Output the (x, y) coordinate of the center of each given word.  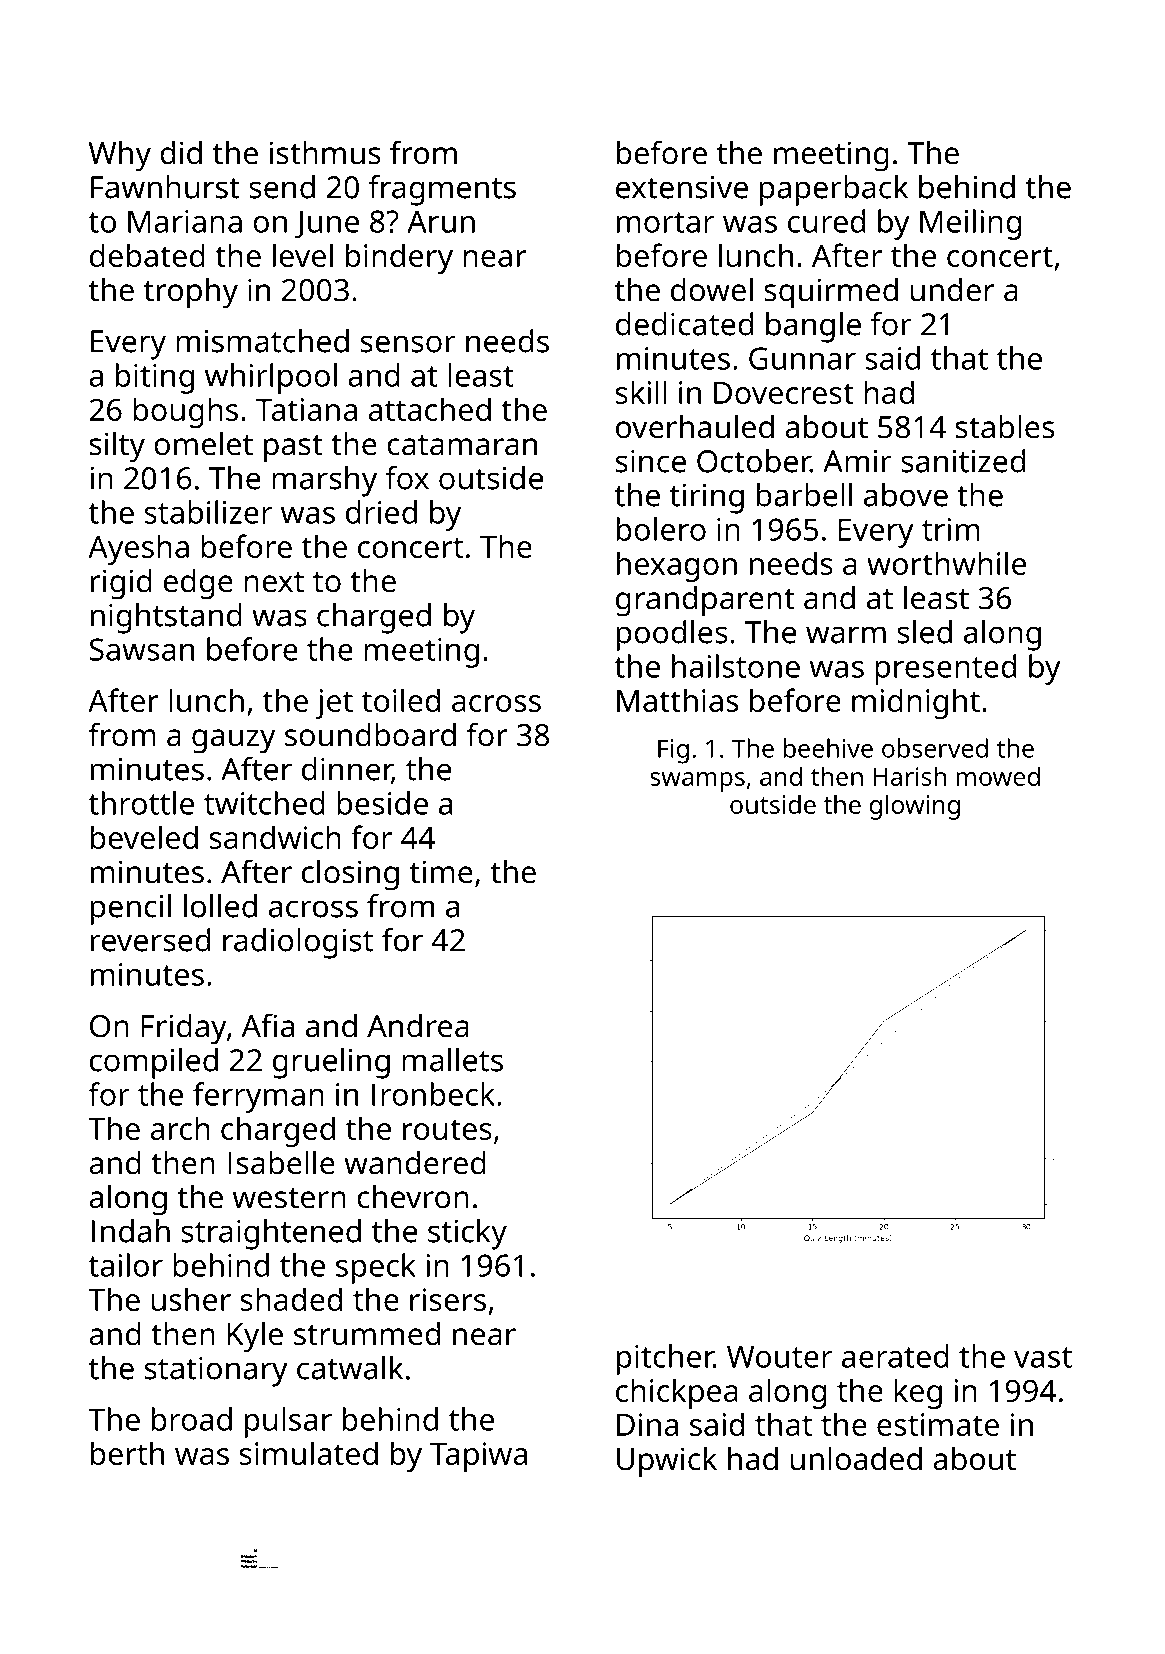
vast (1043, 1357)
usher (191, 1299)
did (181, 153)
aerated (895, 1356)
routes (447, 1129)
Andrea (418, 1026)
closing (350, 875)
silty (117, 447)
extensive (682, 187)
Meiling (970, 224)
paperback (834, 190)
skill (641, 392)
